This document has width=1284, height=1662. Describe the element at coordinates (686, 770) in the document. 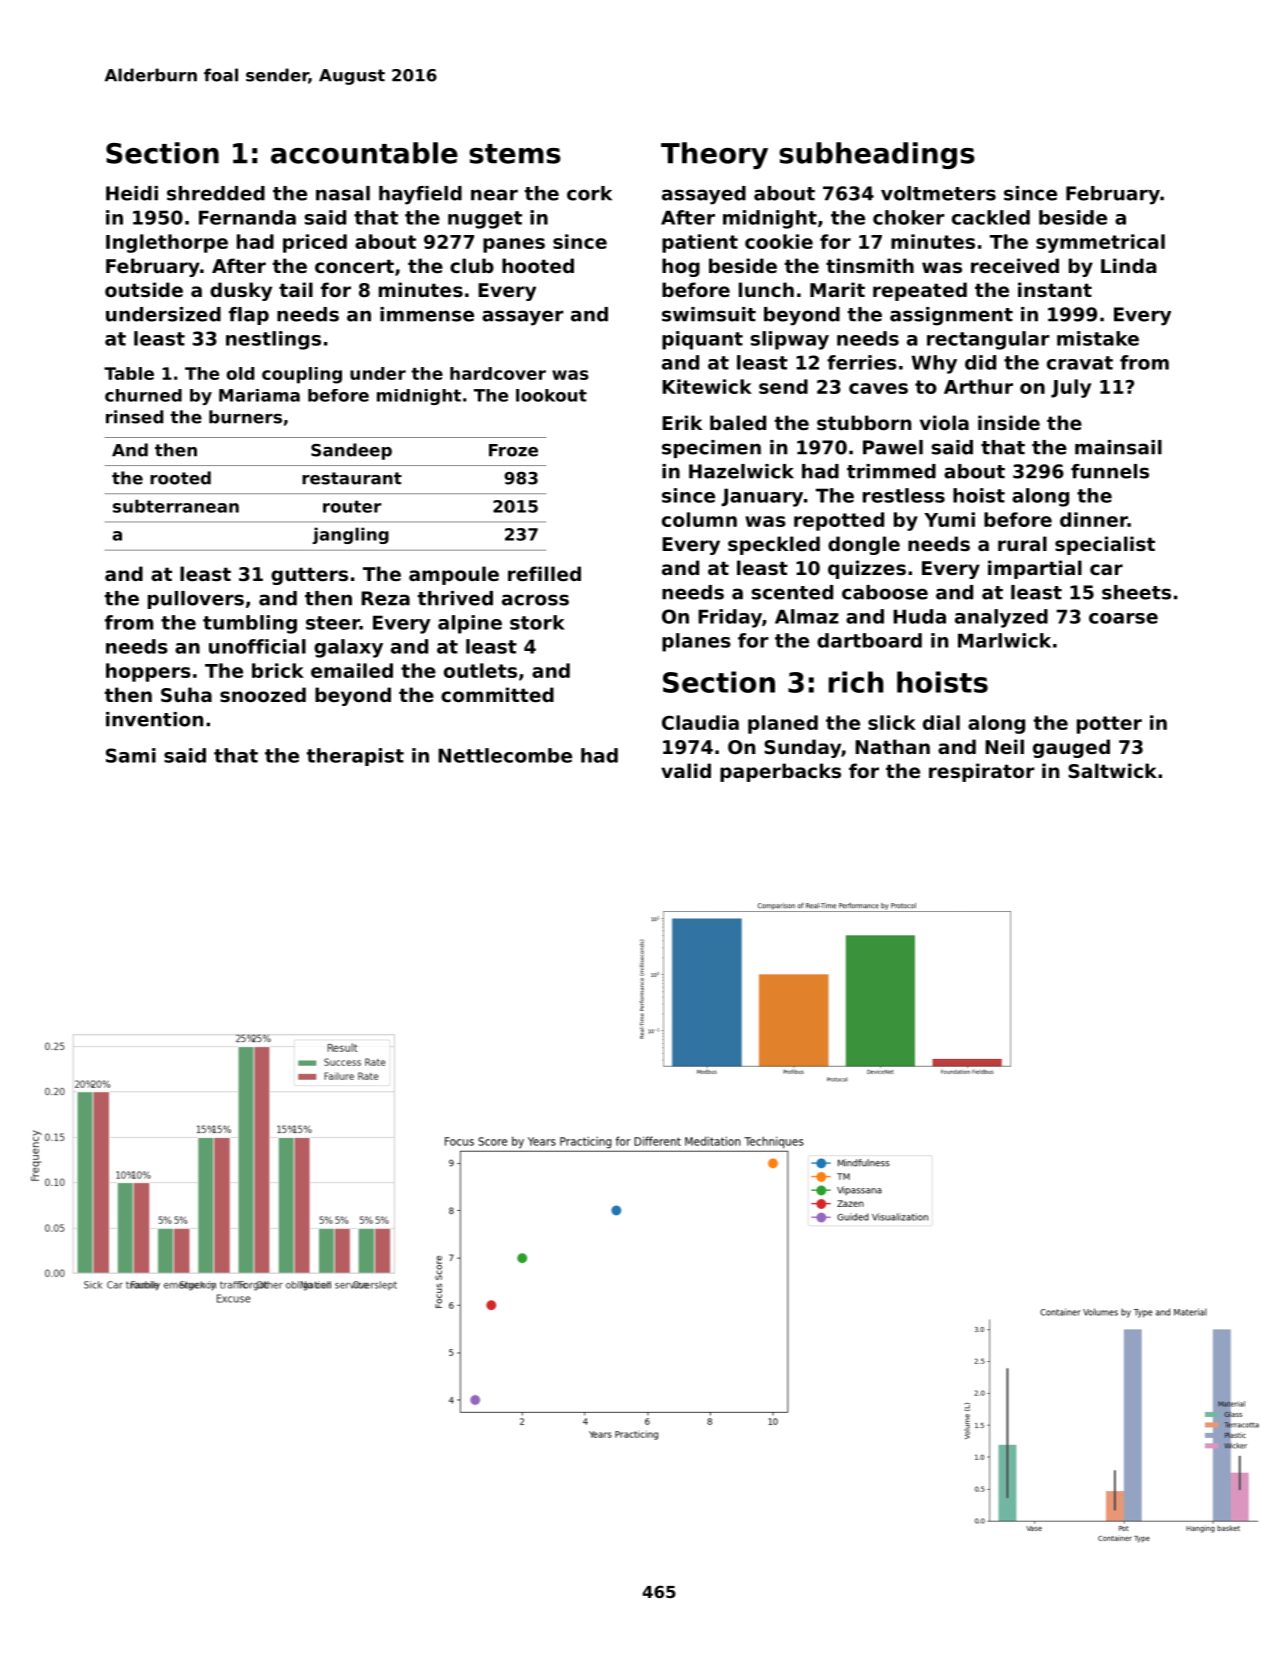

I see `valid` at that location.
